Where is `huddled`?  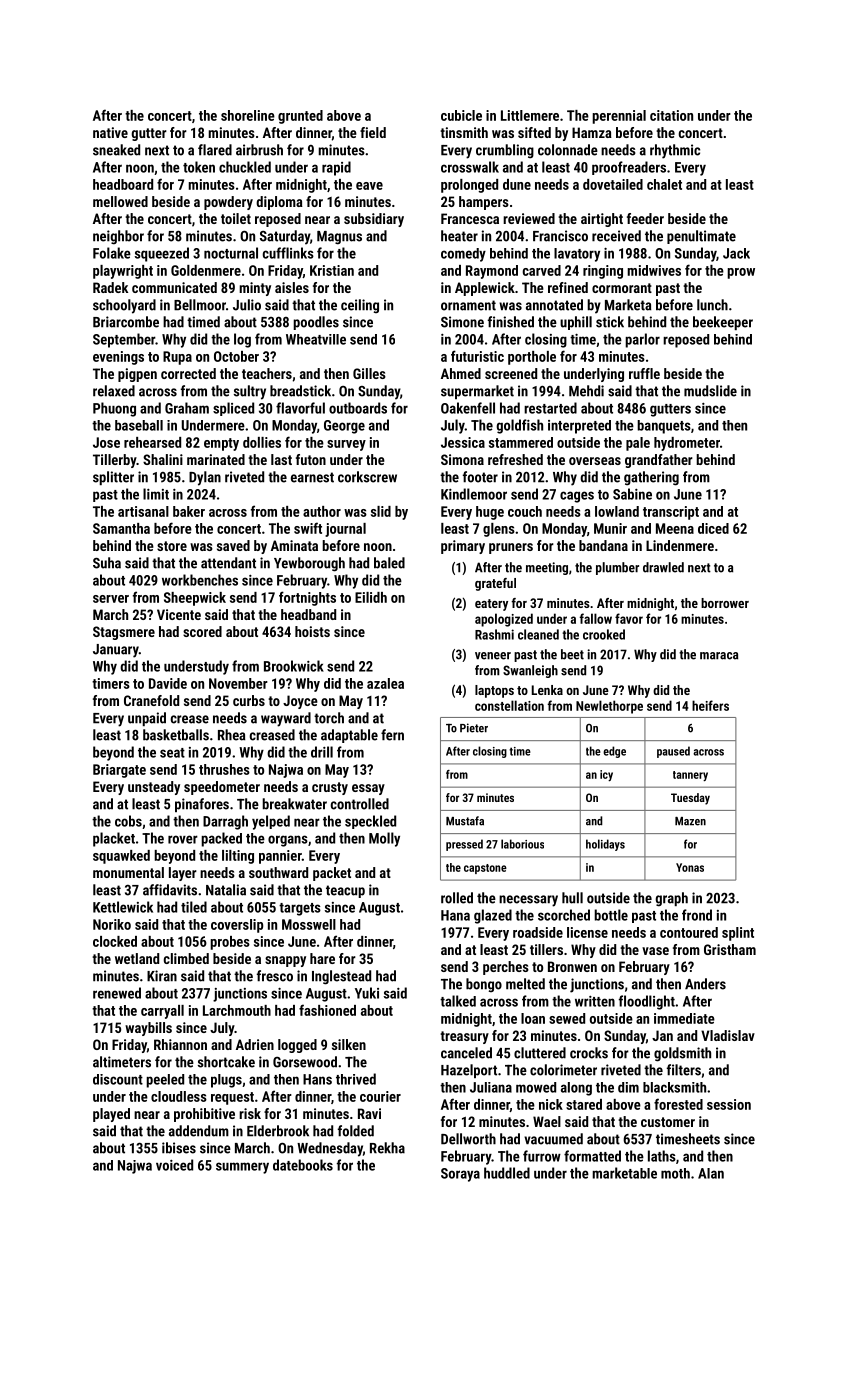
huddled is located at coordinates (507, 1173).
